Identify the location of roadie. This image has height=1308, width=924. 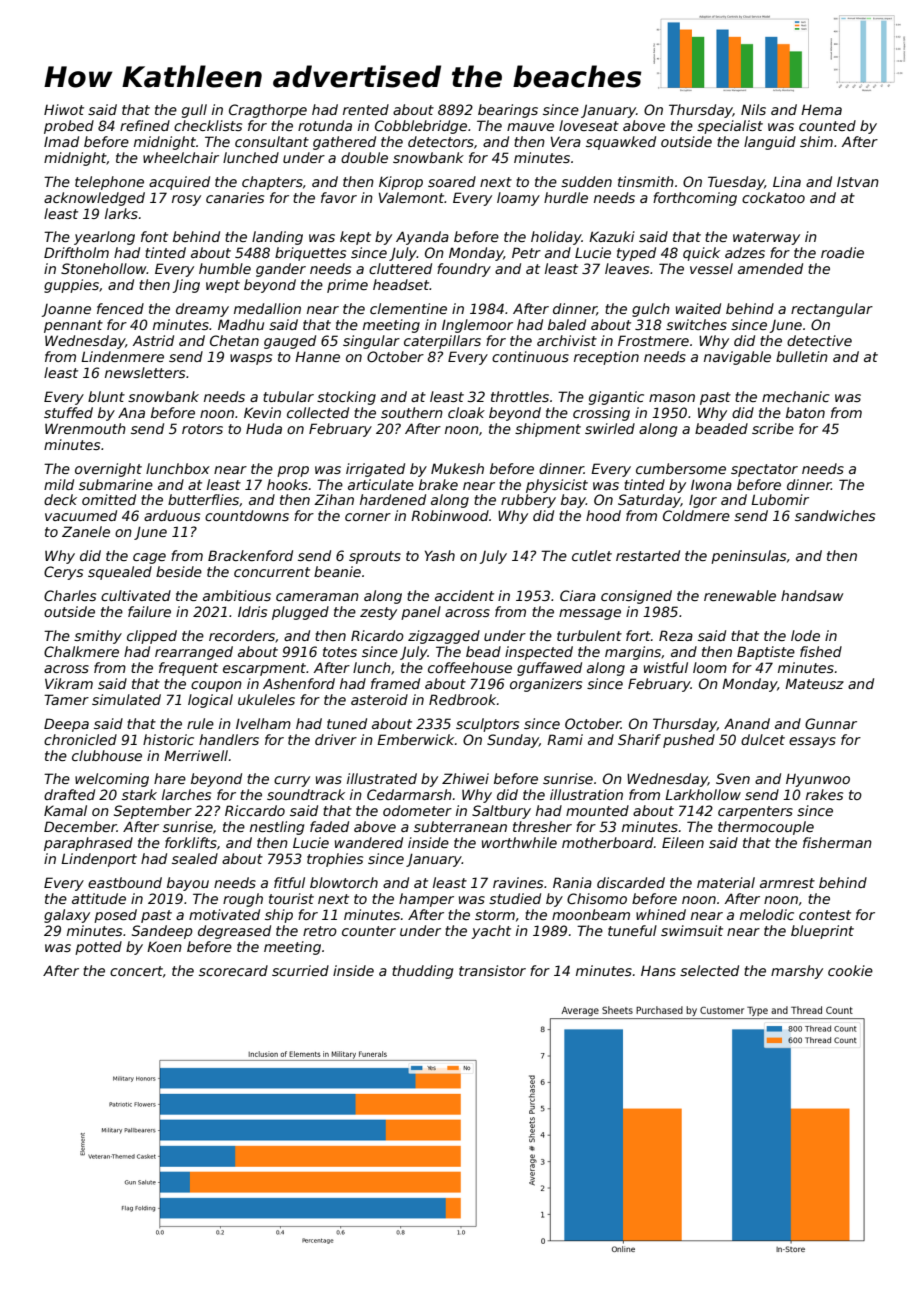
(842, 252).
